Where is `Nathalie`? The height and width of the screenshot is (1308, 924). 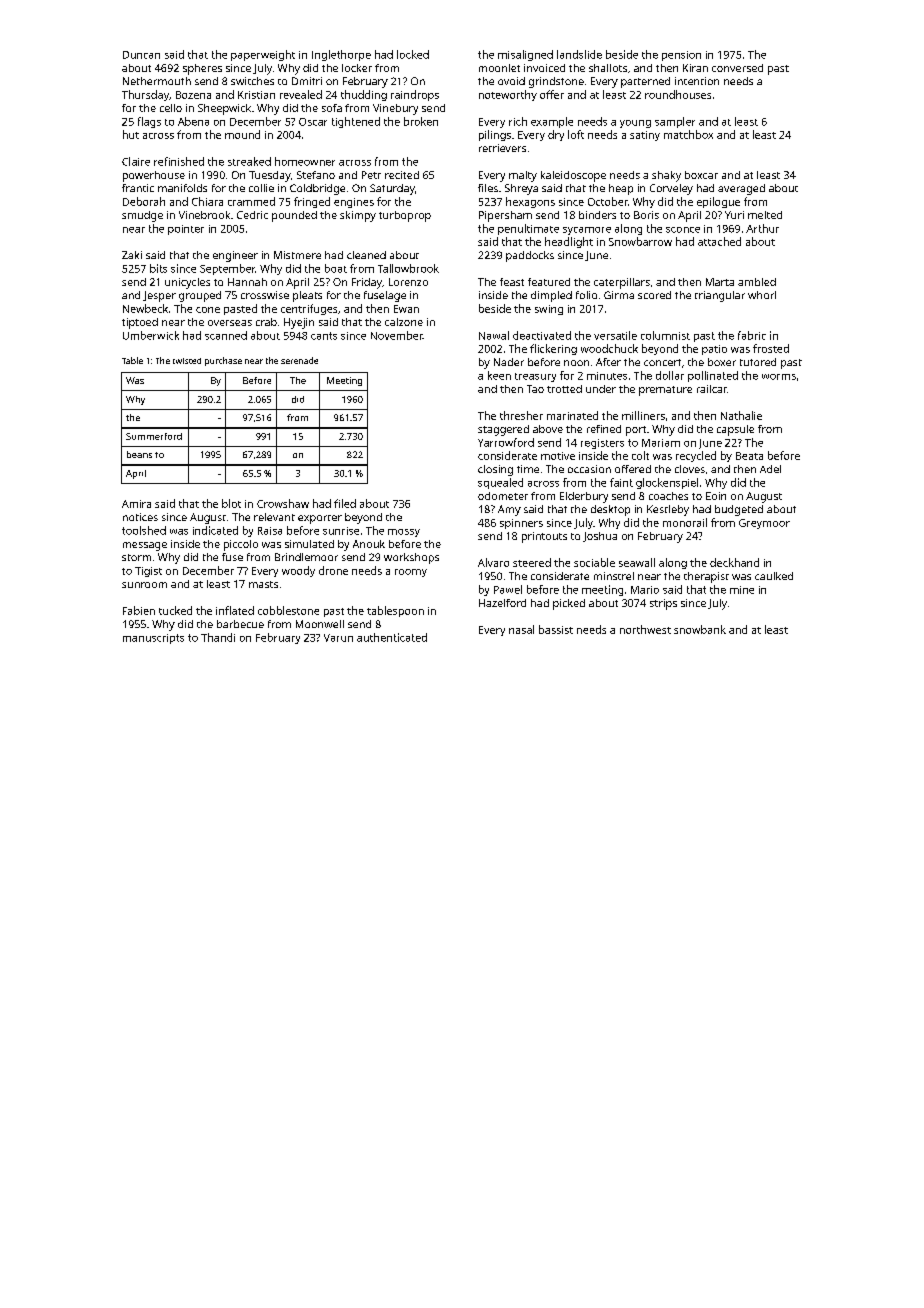 Nathalie is located at coordinates (741, 415).
